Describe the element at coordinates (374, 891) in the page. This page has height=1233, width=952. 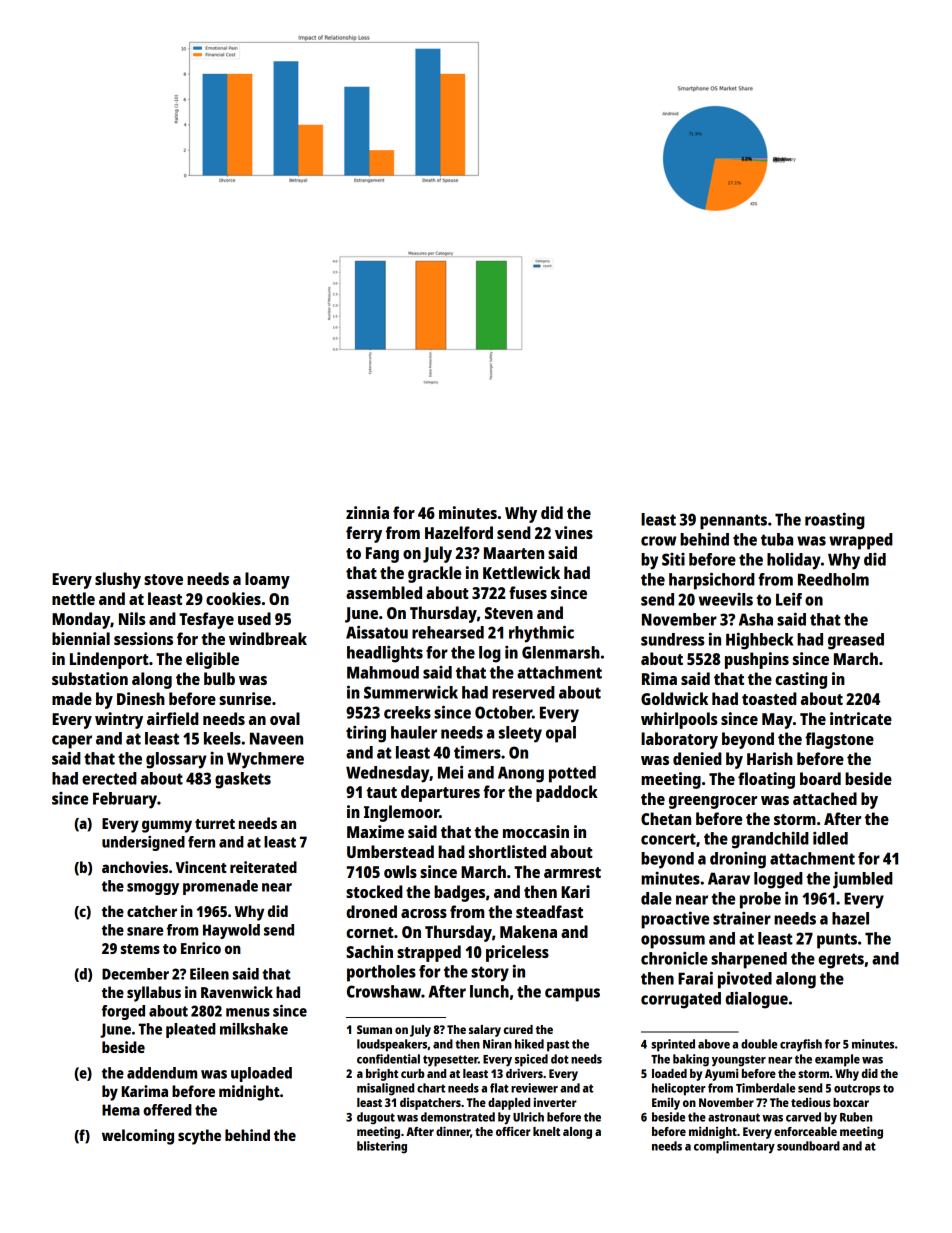
I see `stocked` at that location.
